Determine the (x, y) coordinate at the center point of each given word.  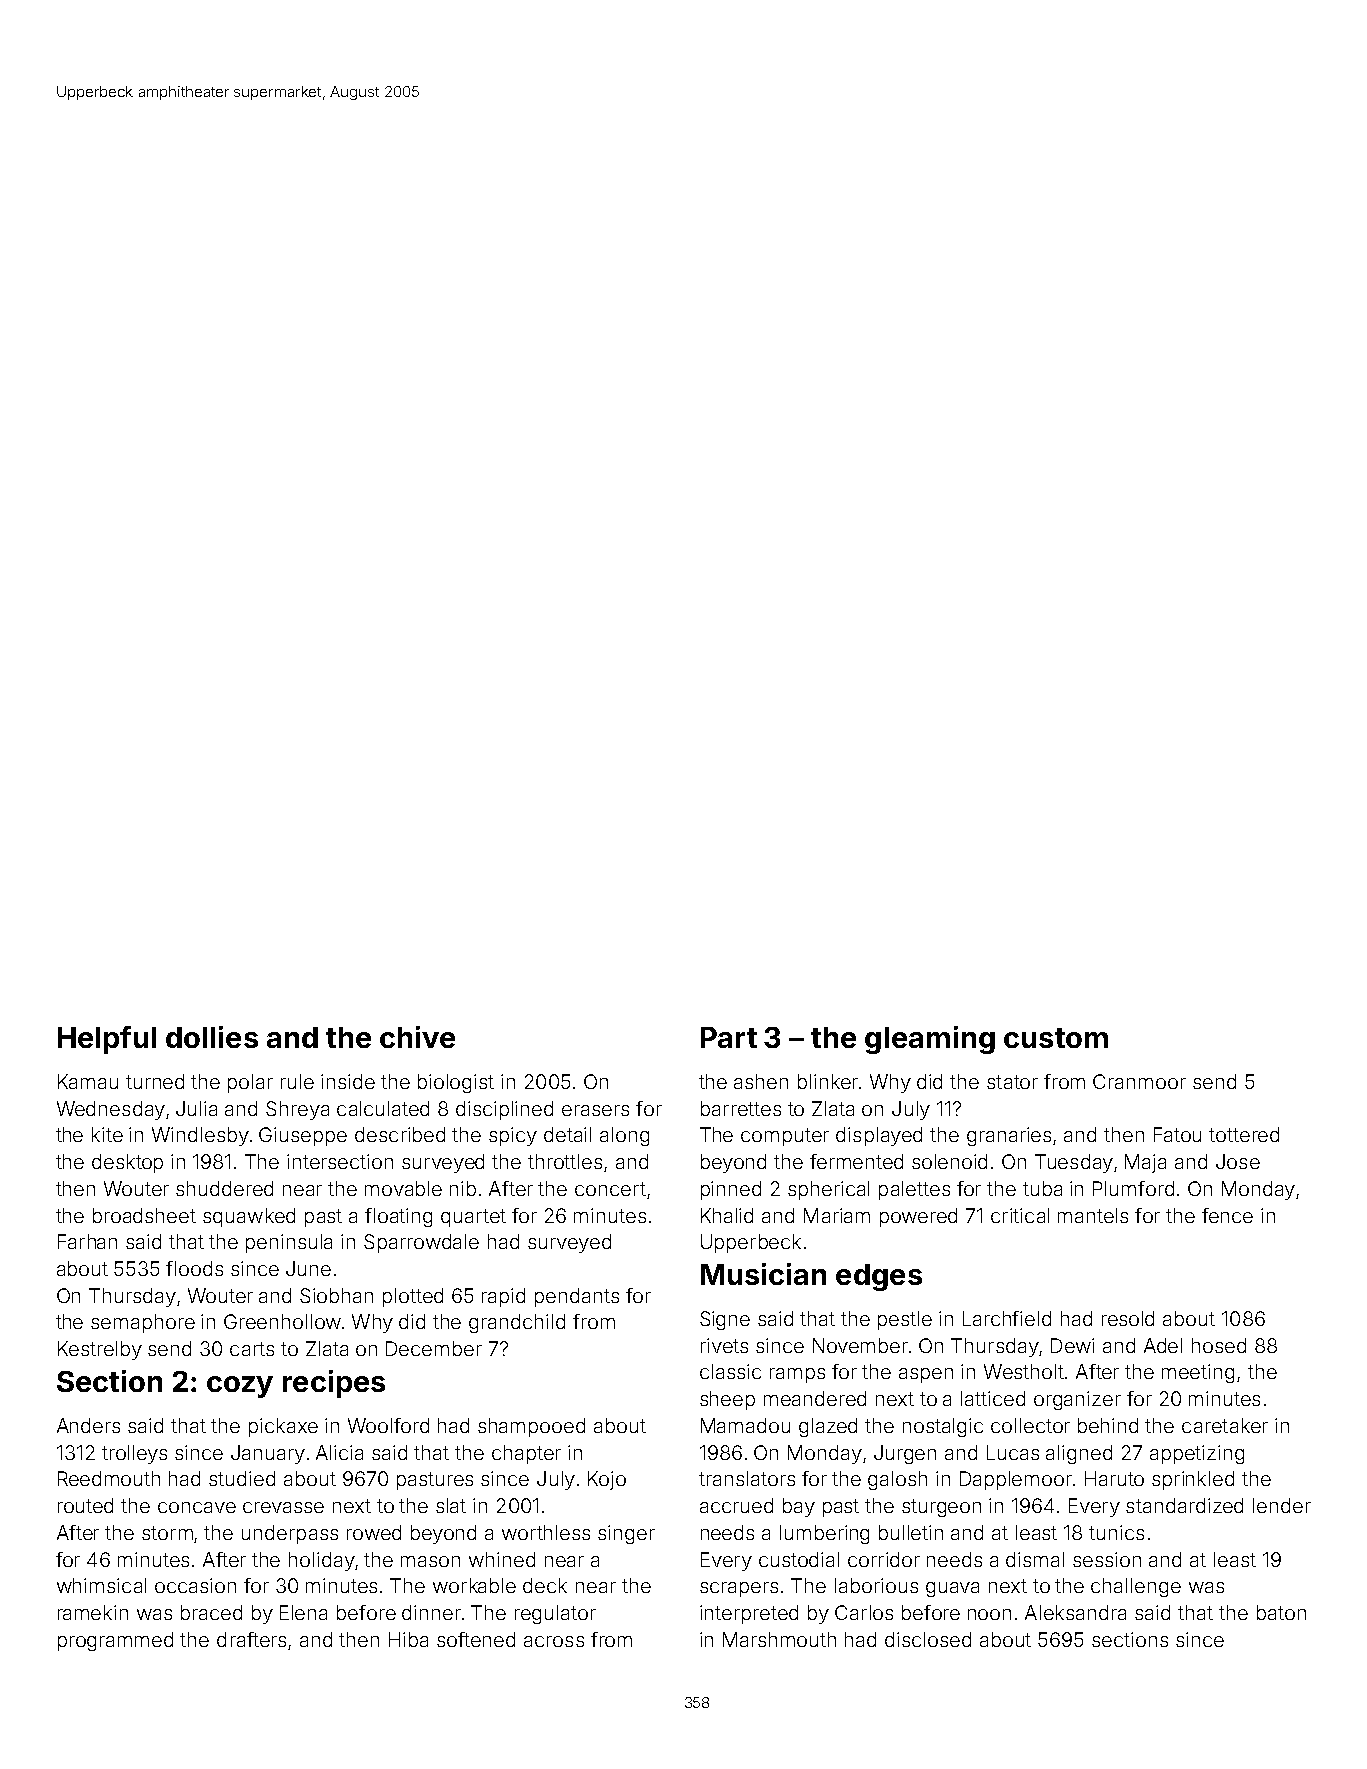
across (554, 1641)
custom (1056, 1038)
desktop (127, 1163)
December (434, 1348)
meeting (1198, 1373)
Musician (763, 1274)
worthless (546, 1532)
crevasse (283, 1507)
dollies (212, 1037)
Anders (88, 1425)
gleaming (930, 1040)
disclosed (928, 1639)
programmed (115, 1641)
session (1107, 1559)
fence (1227, 1215)
